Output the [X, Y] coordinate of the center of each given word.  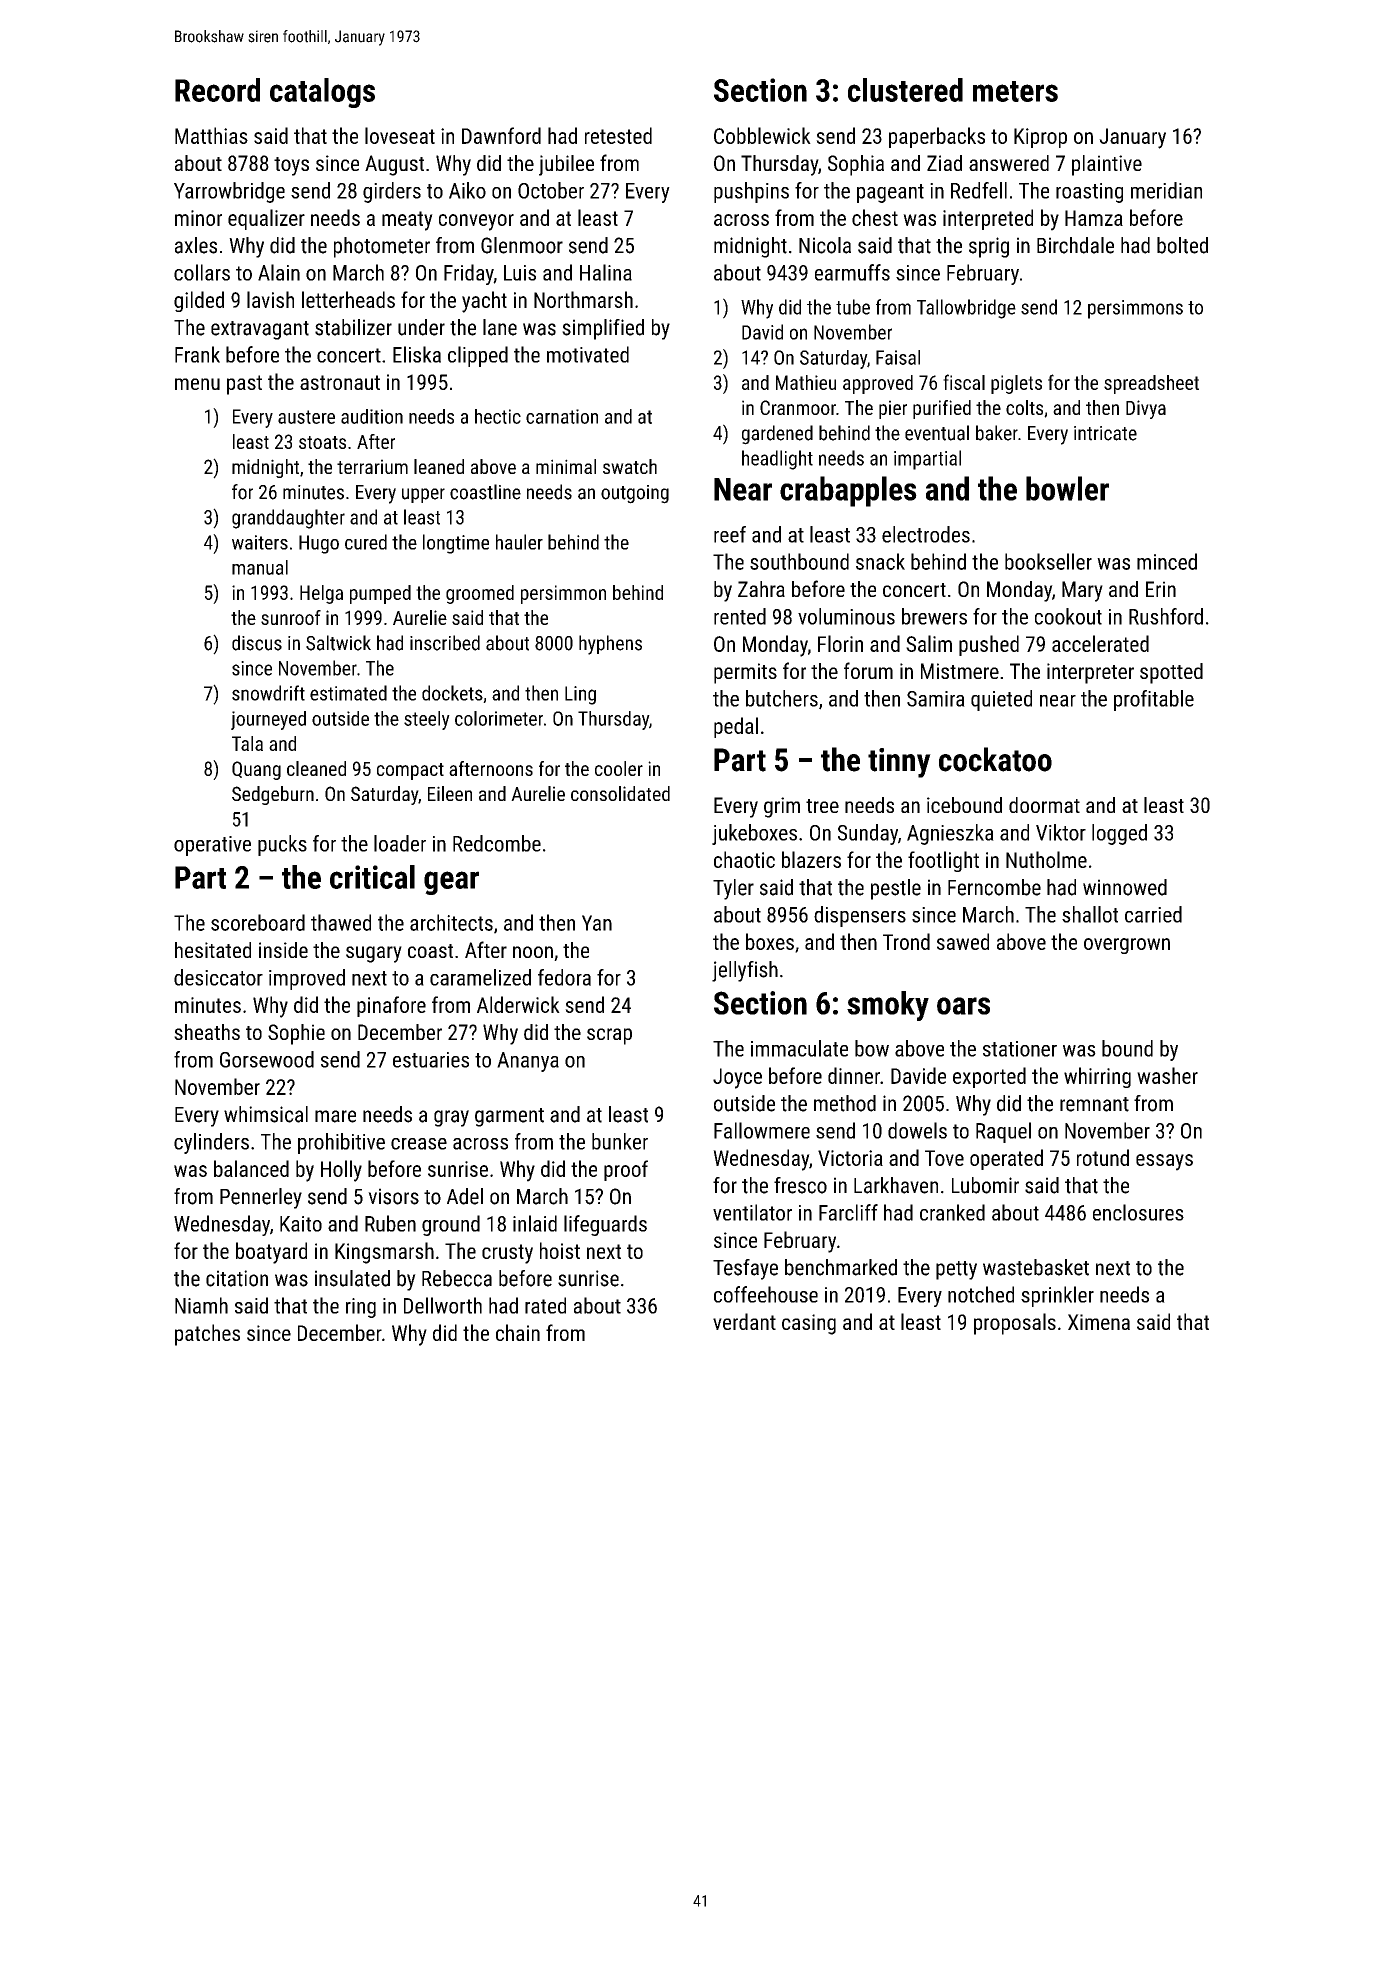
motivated [588, 354]
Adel [465, 1196]
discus [257, 643]
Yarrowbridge [229, 192]
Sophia [856, 165]
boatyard [271, 1253]
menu [197, 384]
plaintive [1107, 165]
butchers [782, 698]
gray [451, 1118]
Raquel [1003, 1132]
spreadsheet [1151, 384]
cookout [1068, 616]
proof [626, 1170]
